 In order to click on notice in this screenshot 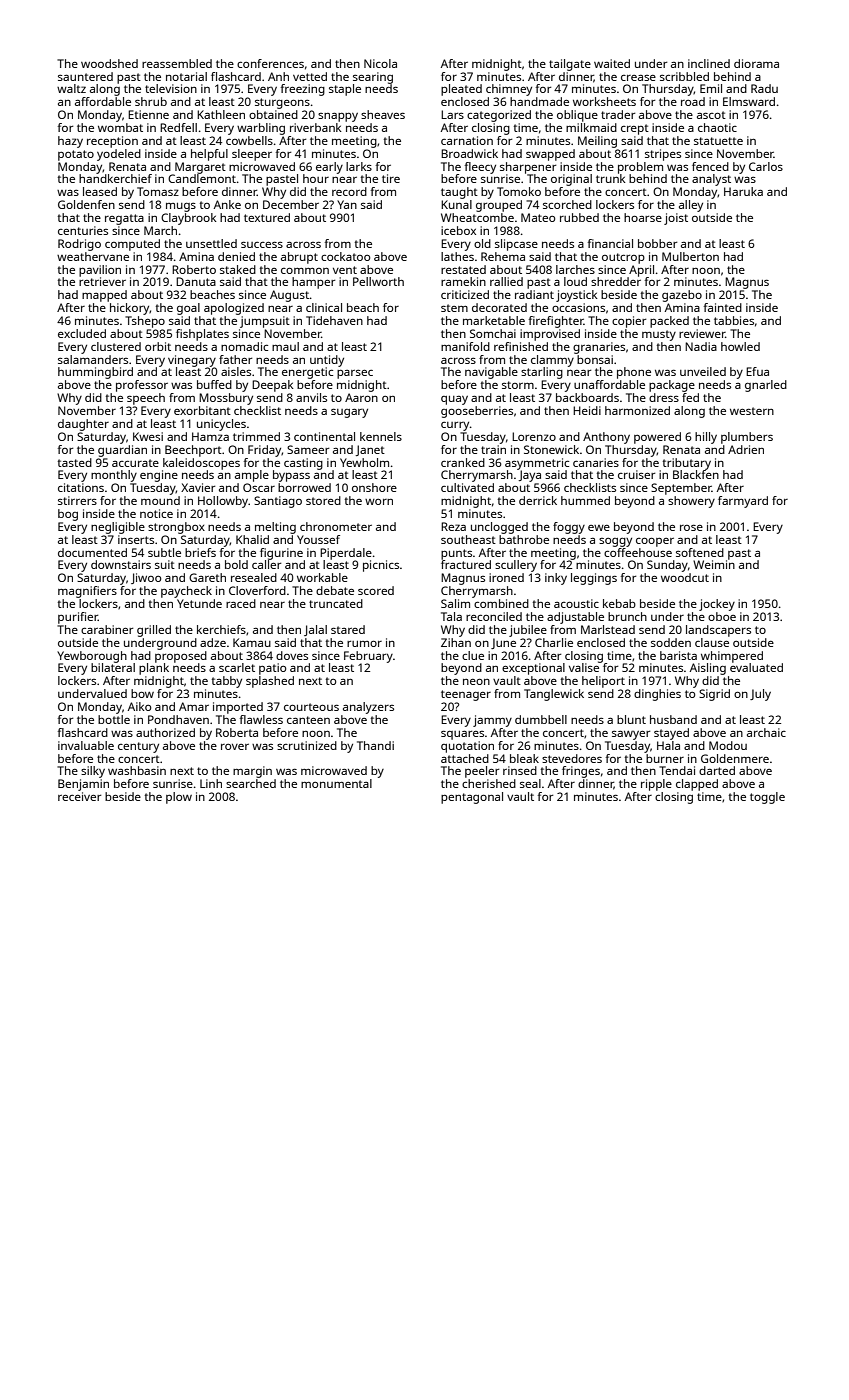, I will do `click(156, 513)`.
